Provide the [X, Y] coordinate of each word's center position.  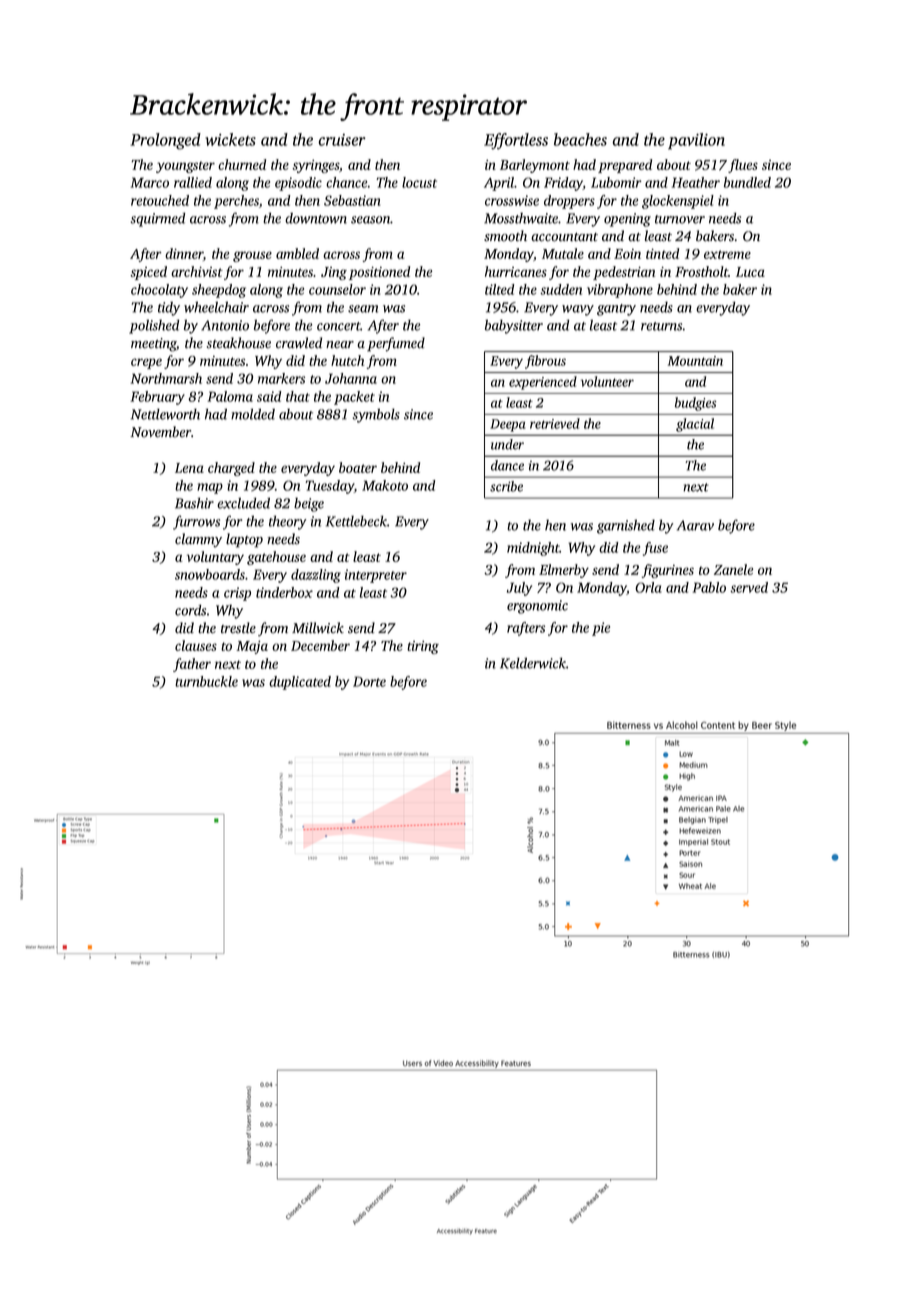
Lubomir [616, 182]
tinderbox [284, 592]
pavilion [696, 141]
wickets [230, 139]
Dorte [369, 681]
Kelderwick [533, 663]
